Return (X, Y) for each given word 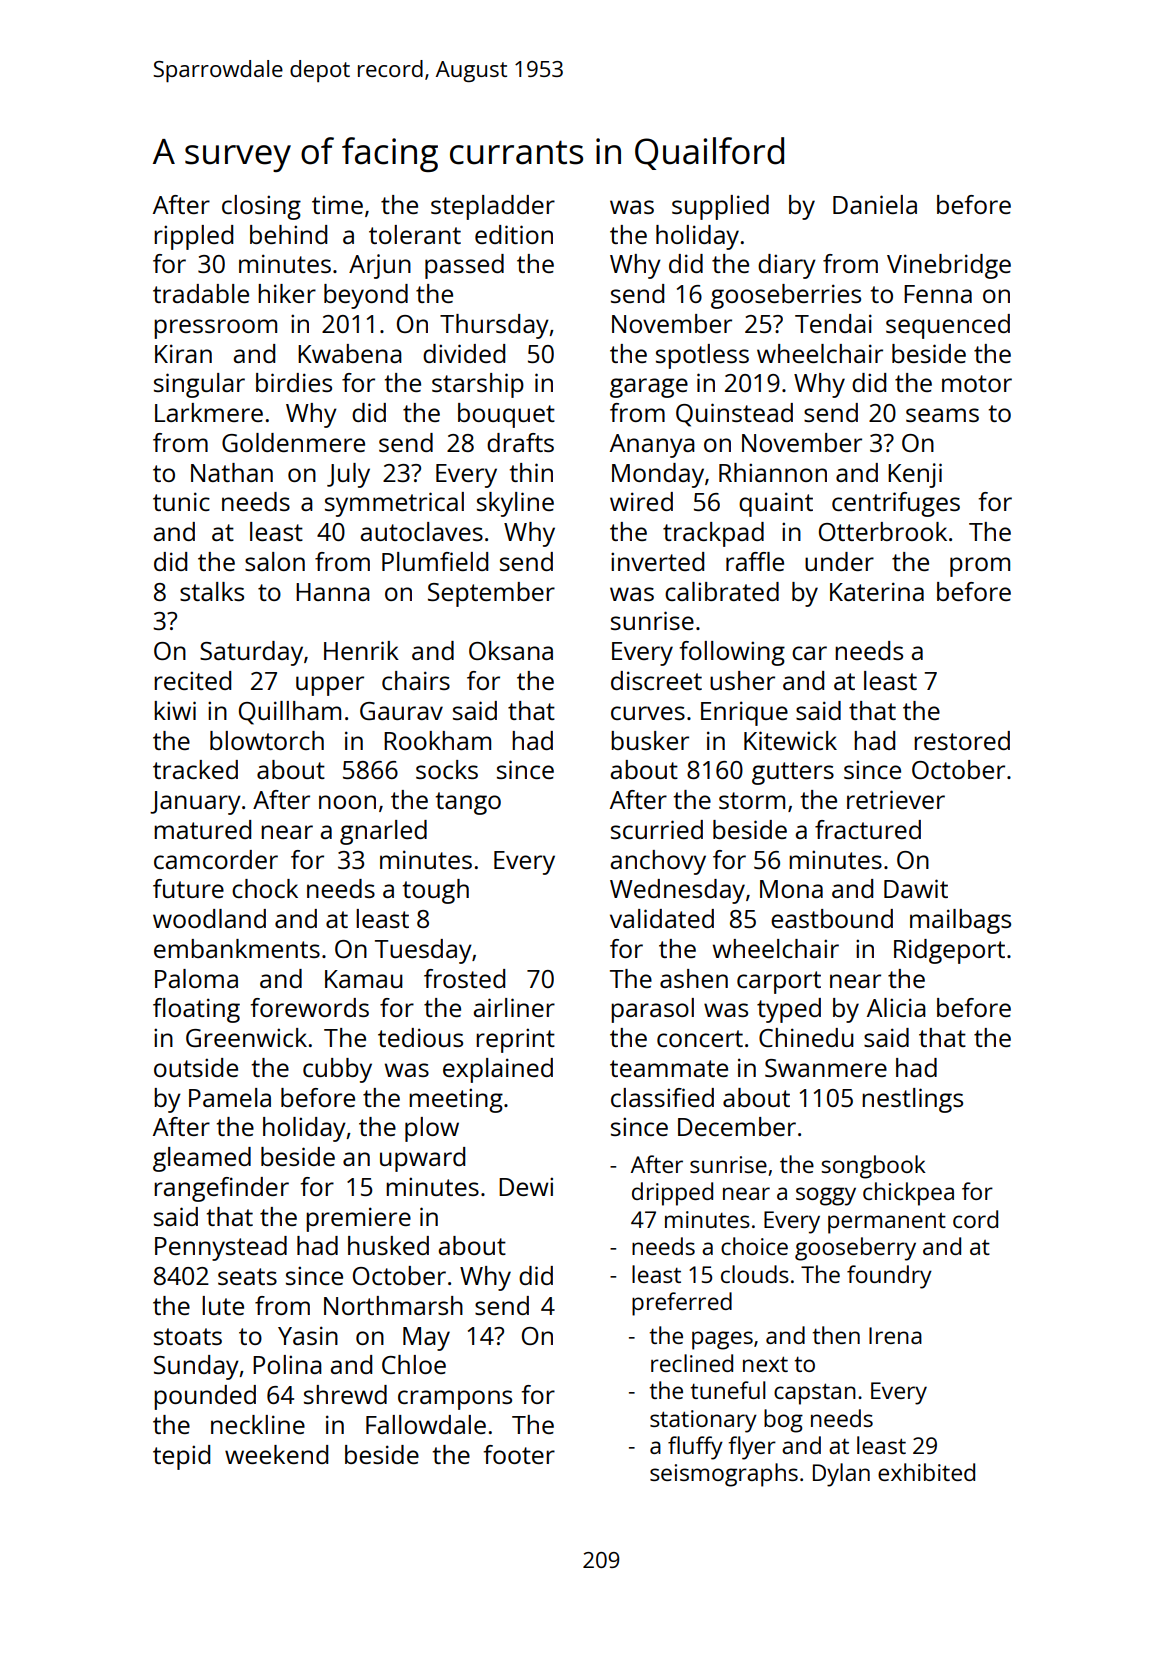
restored (962, 740)
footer (519, 1454)
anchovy (658, 862)
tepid (181, 1457)
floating (196, 1010)
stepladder (493, 207)
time (337, 204)
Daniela (875, 204)
